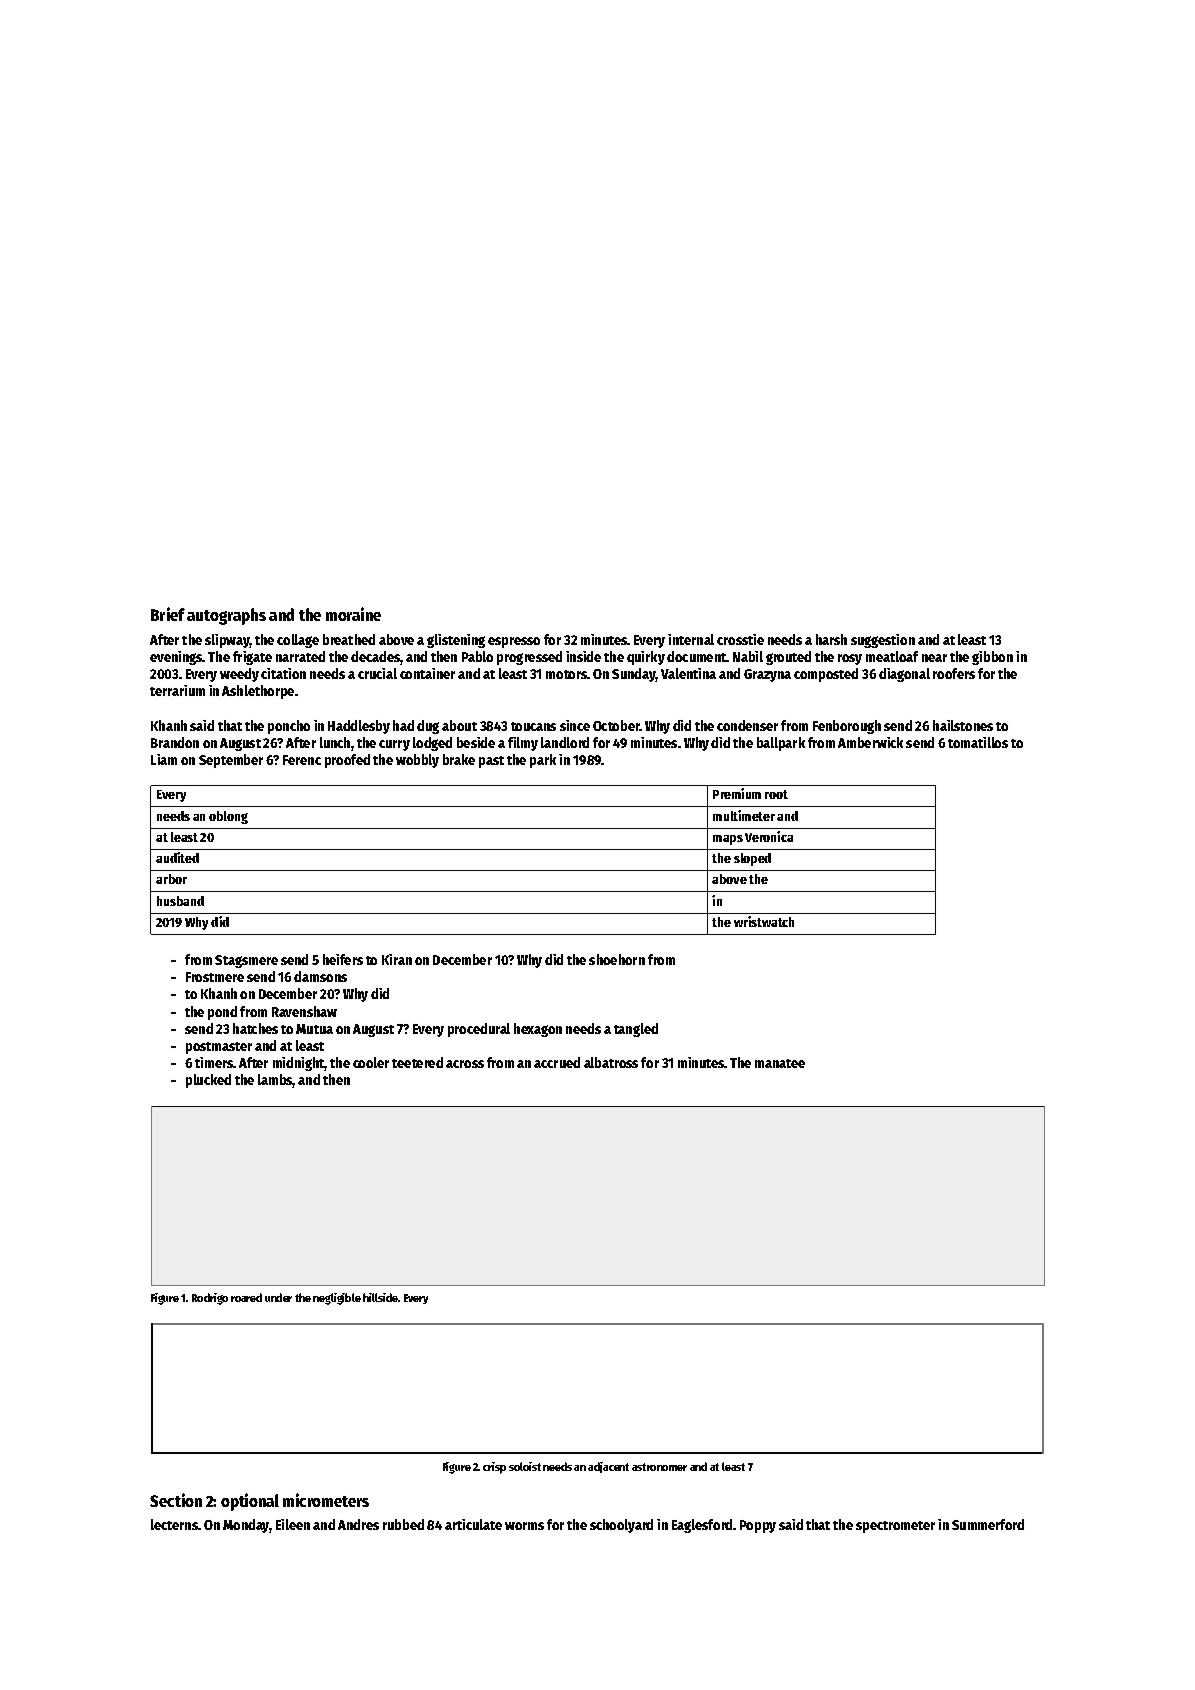  Describe the element at coordinates (380, 1297) in the document. I see `hillside` at that location.
